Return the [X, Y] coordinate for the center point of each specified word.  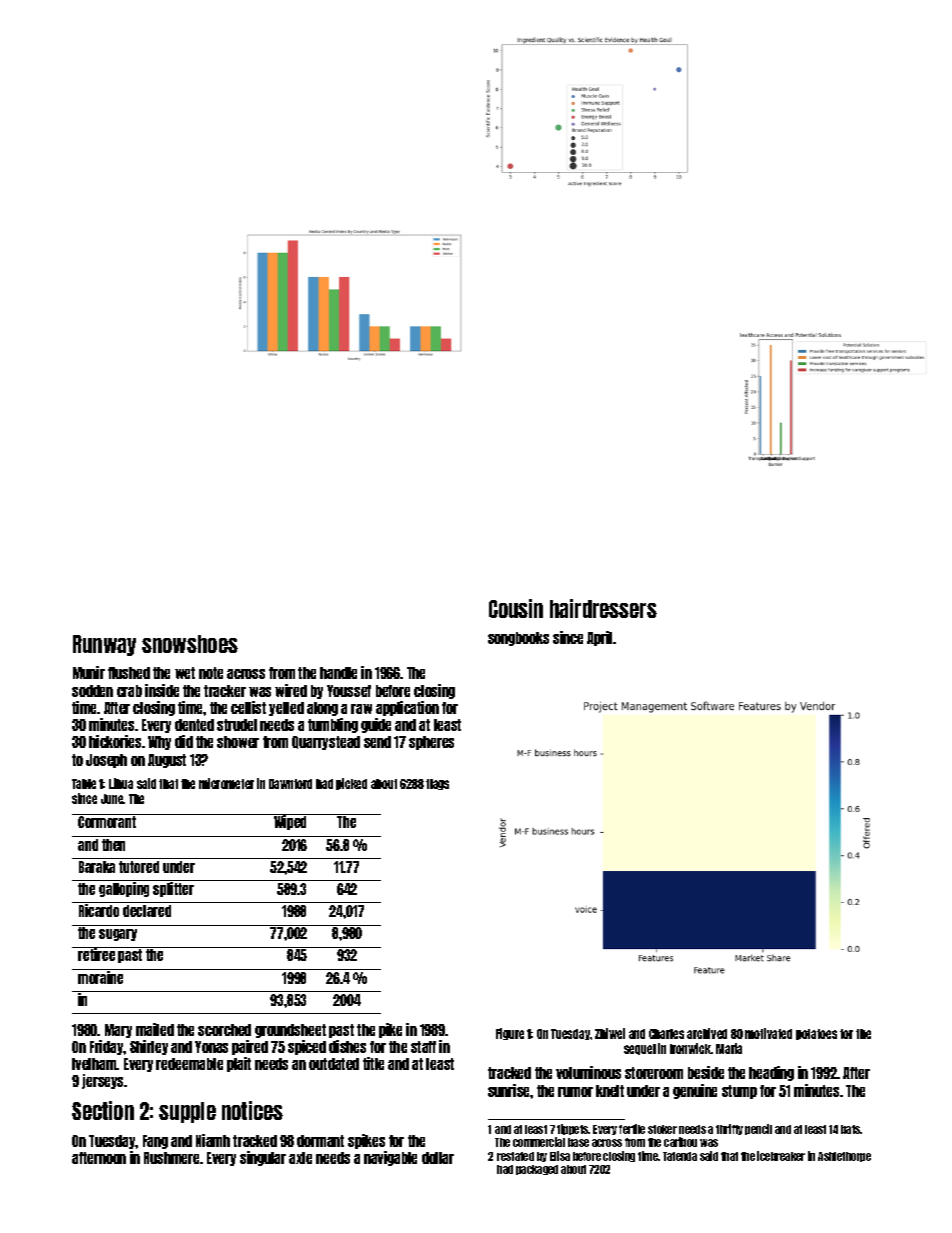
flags [437, 784]
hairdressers [603, 608]
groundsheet [290, 1031]
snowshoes [190, 644]
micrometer [226, 783]
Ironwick [690, 1048]
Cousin [516, 608]
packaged [537, 1170]
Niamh [213, 1140]
